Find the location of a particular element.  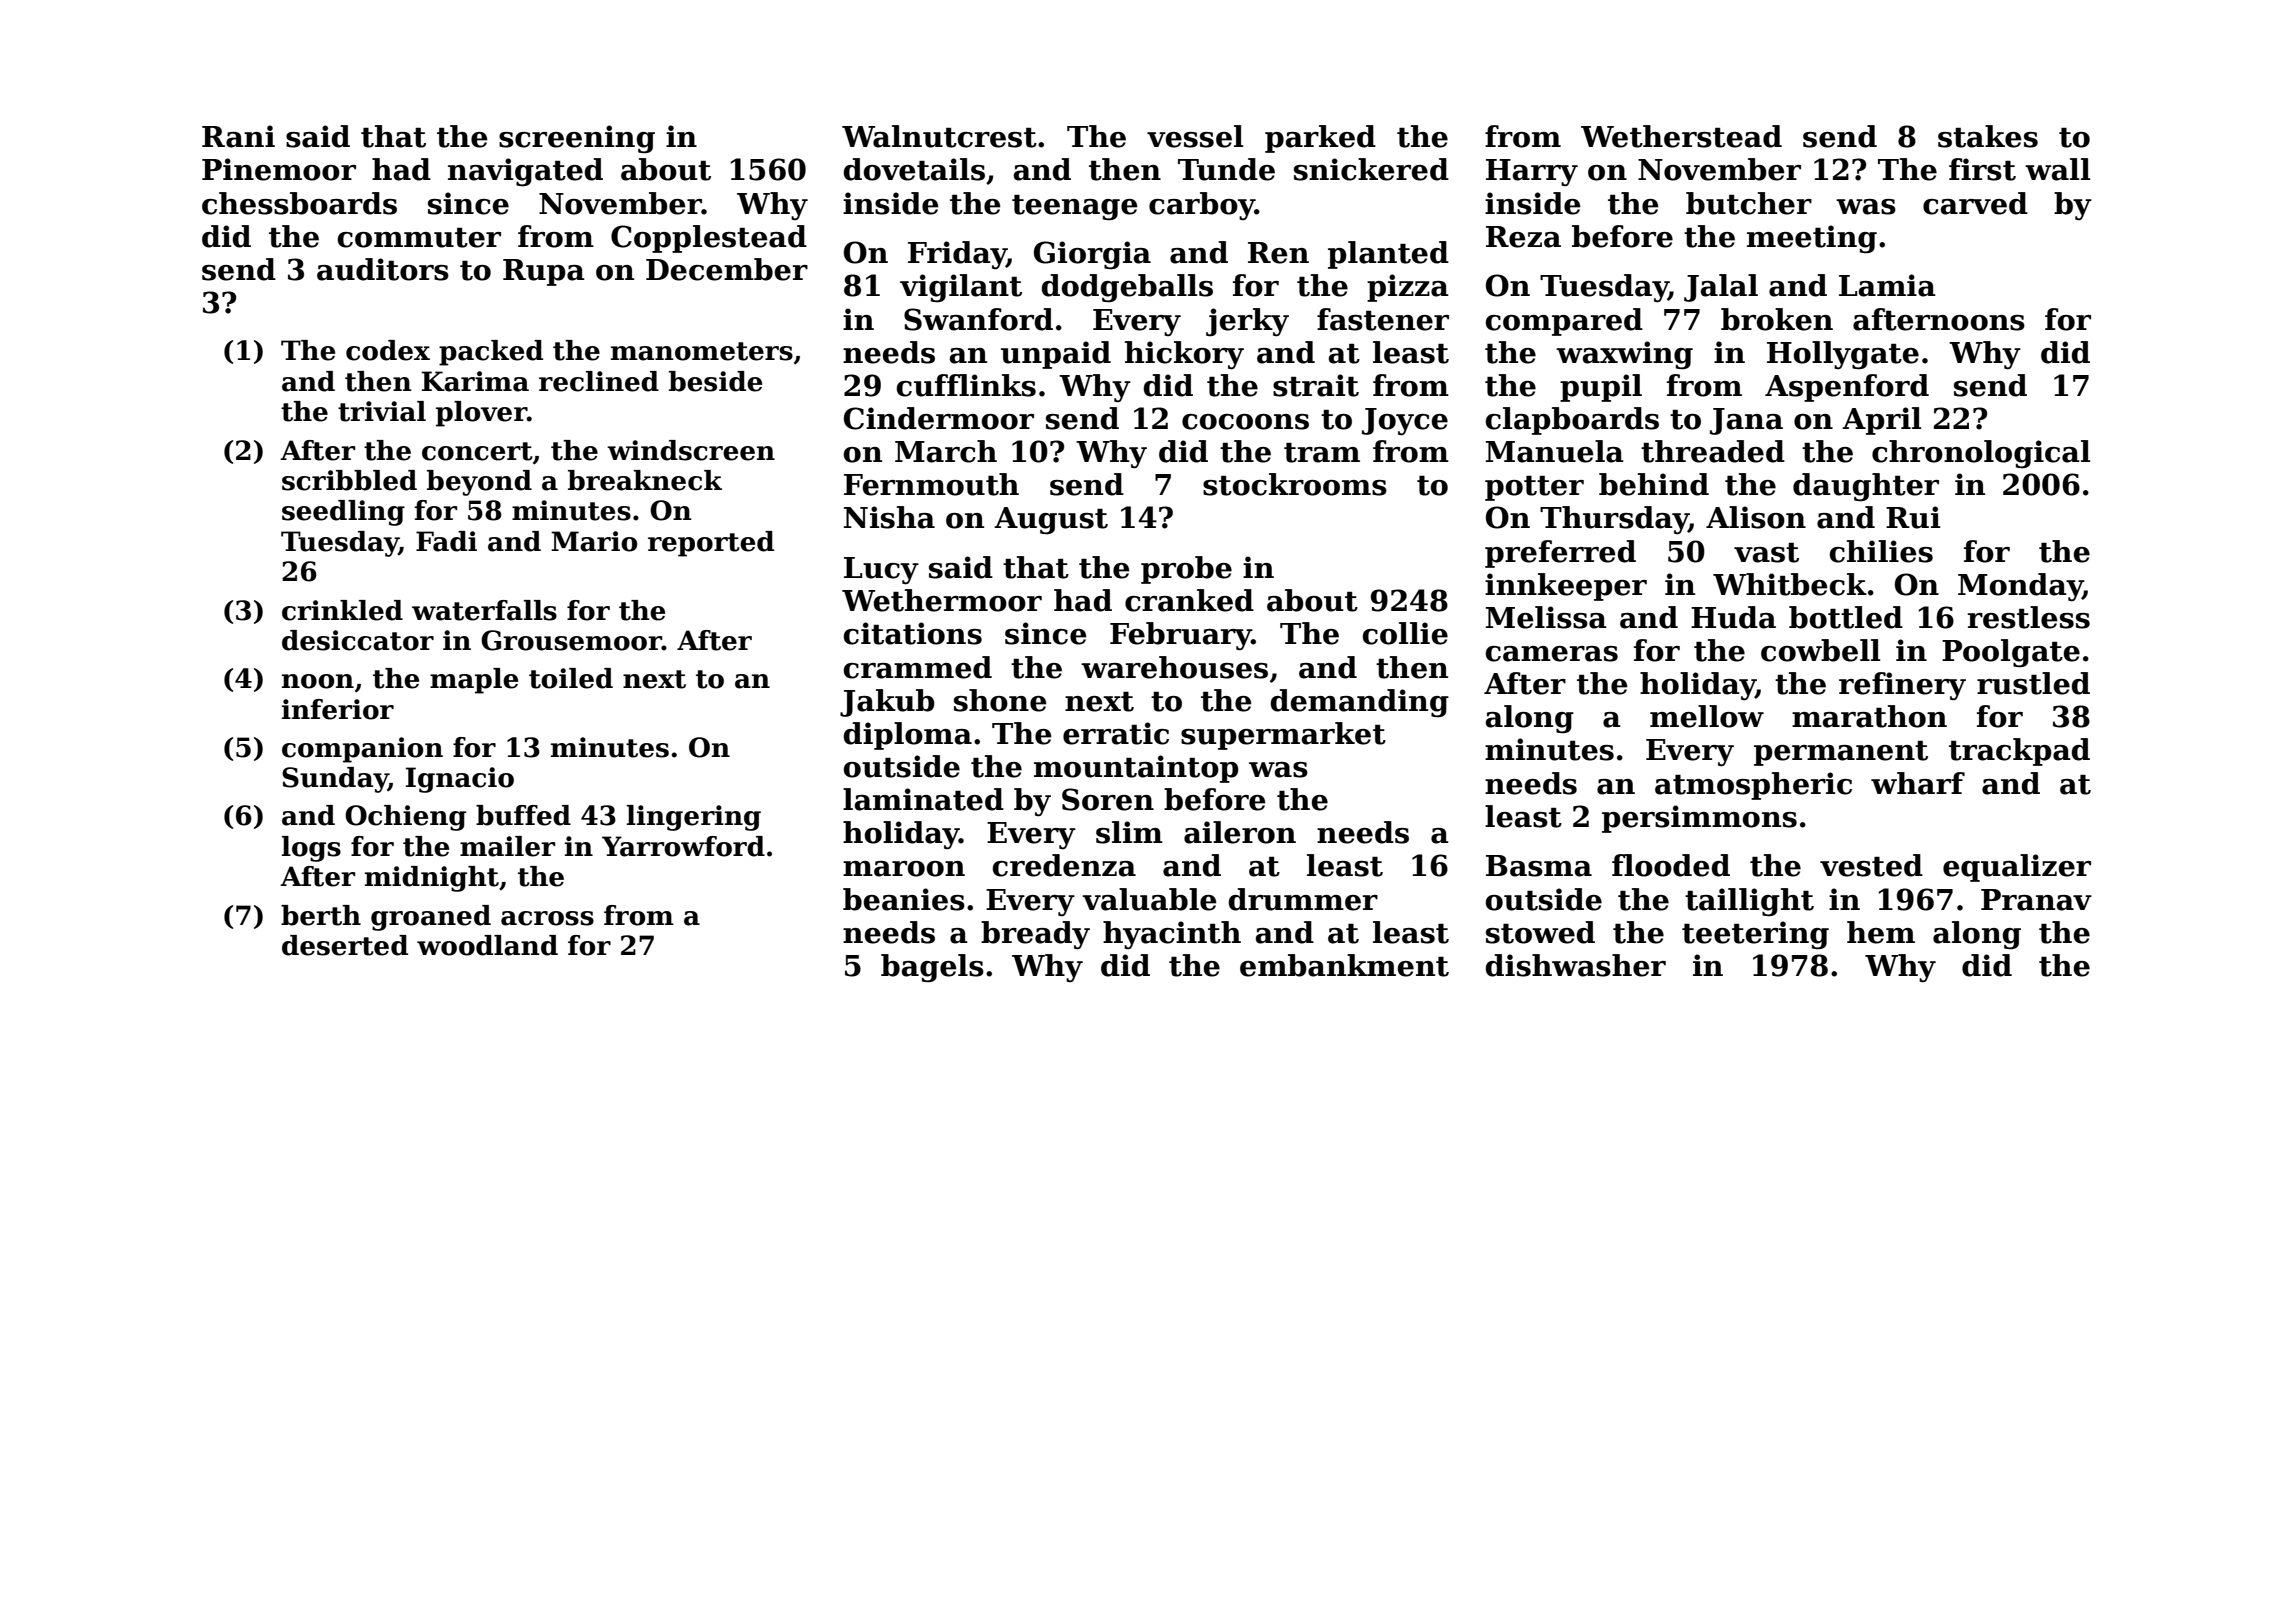

rustled is located at coordinates (2033, 683).
